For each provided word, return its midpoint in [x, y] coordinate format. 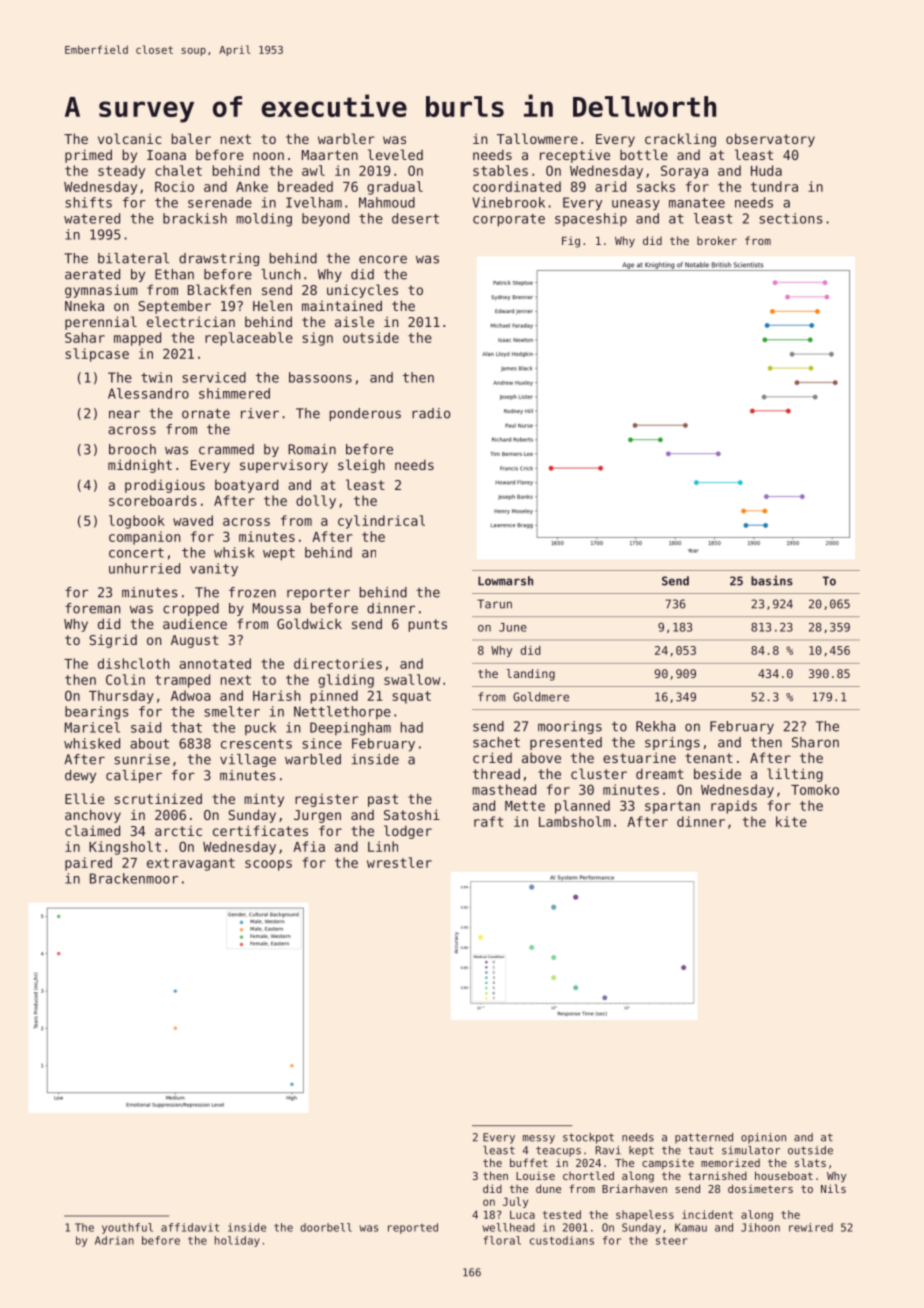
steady [121, 172]
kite [791, 821]
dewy [80, 776]
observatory [770, 140]
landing [530, 675]
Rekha [656, 726]
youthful [127, 1228]
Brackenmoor [134, 878]
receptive [575, 156]
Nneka [84, 306]
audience [195, 624]
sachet [496, 742]
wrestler [399, 862]
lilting [795, 775]
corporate [509, 220]
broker [717, 240]
